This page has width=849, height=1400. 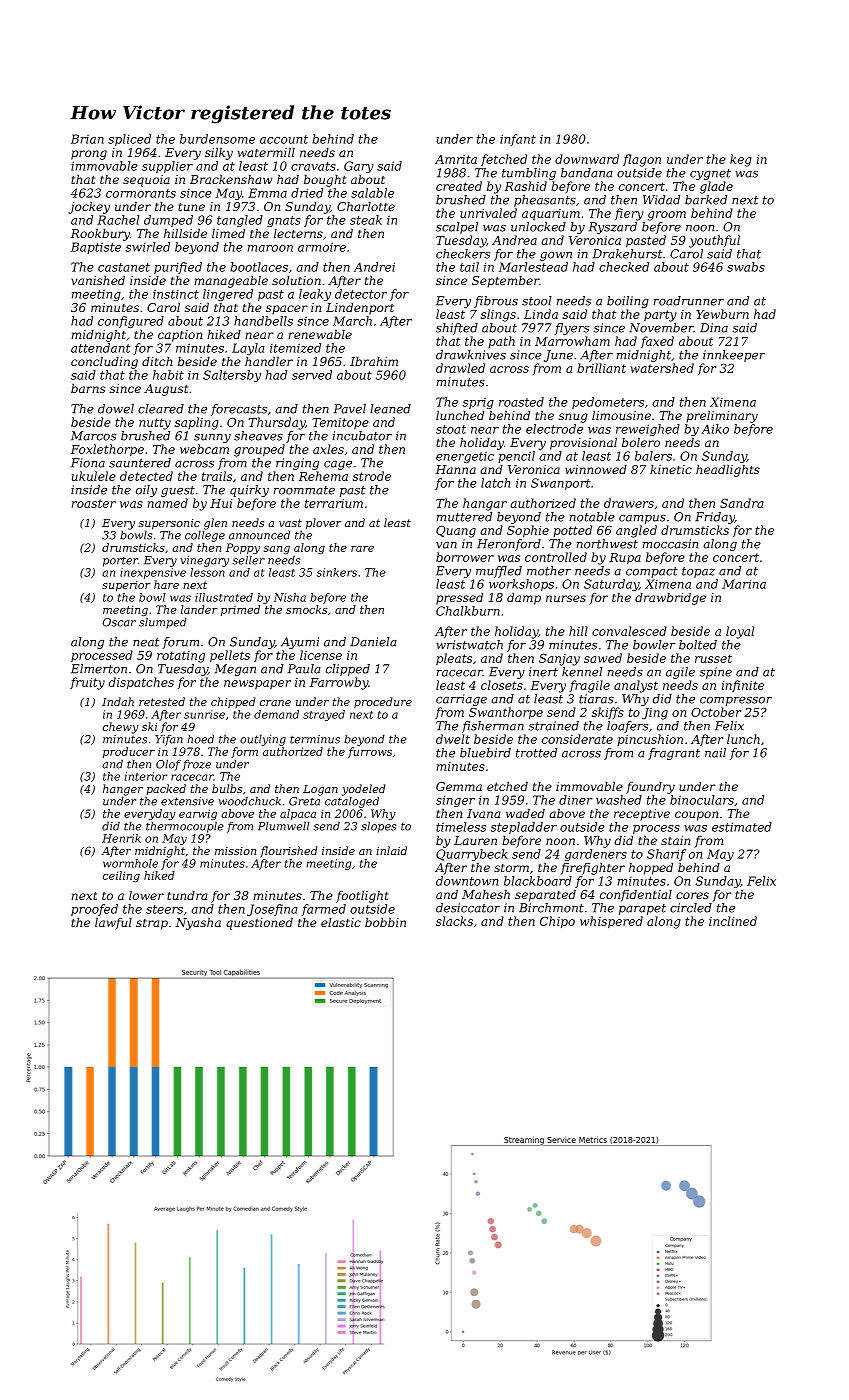 I want to click on Henrik, so click(x=121, y=838).
